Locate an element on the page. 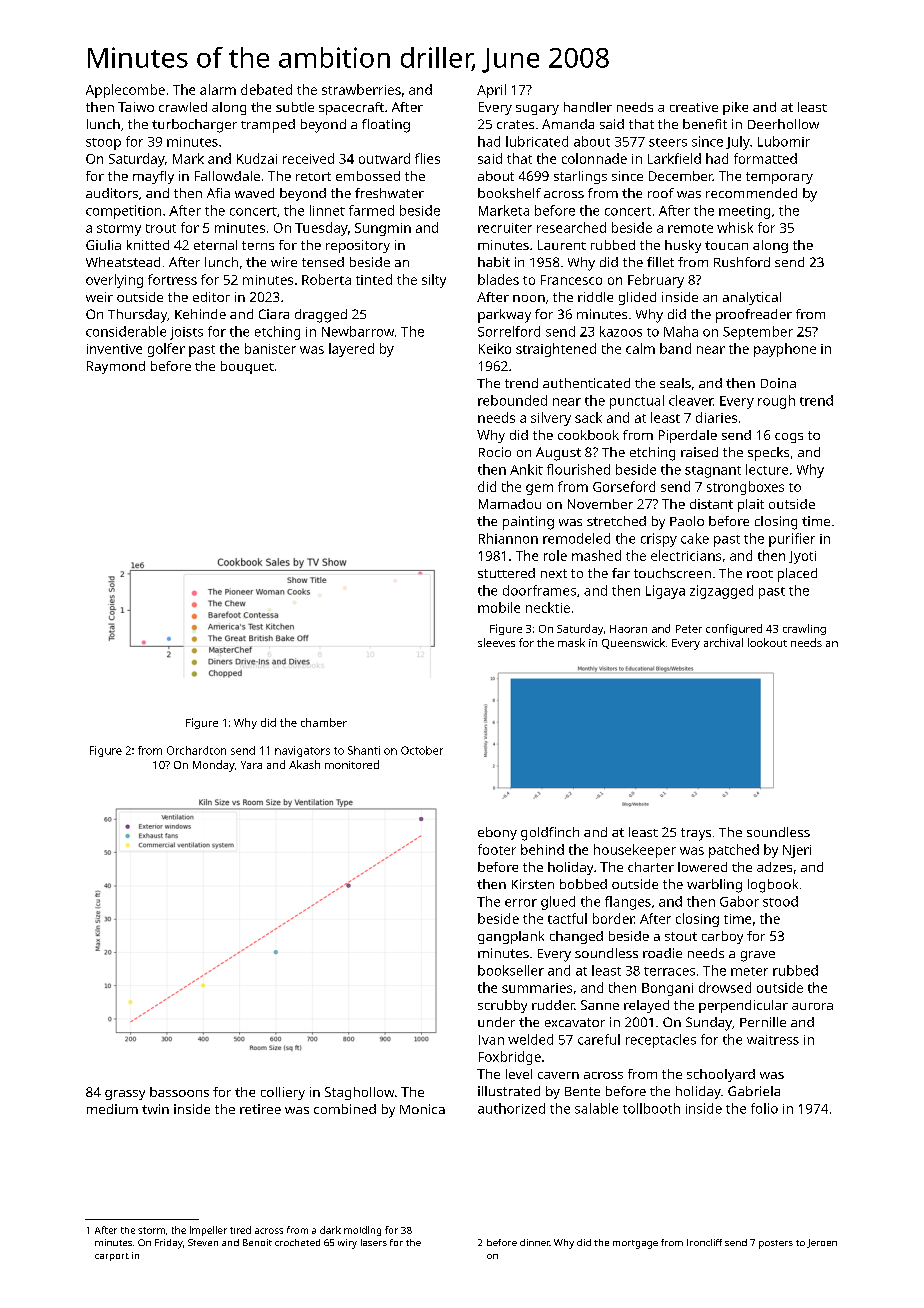  creative is located at coordinates (694, 107).
